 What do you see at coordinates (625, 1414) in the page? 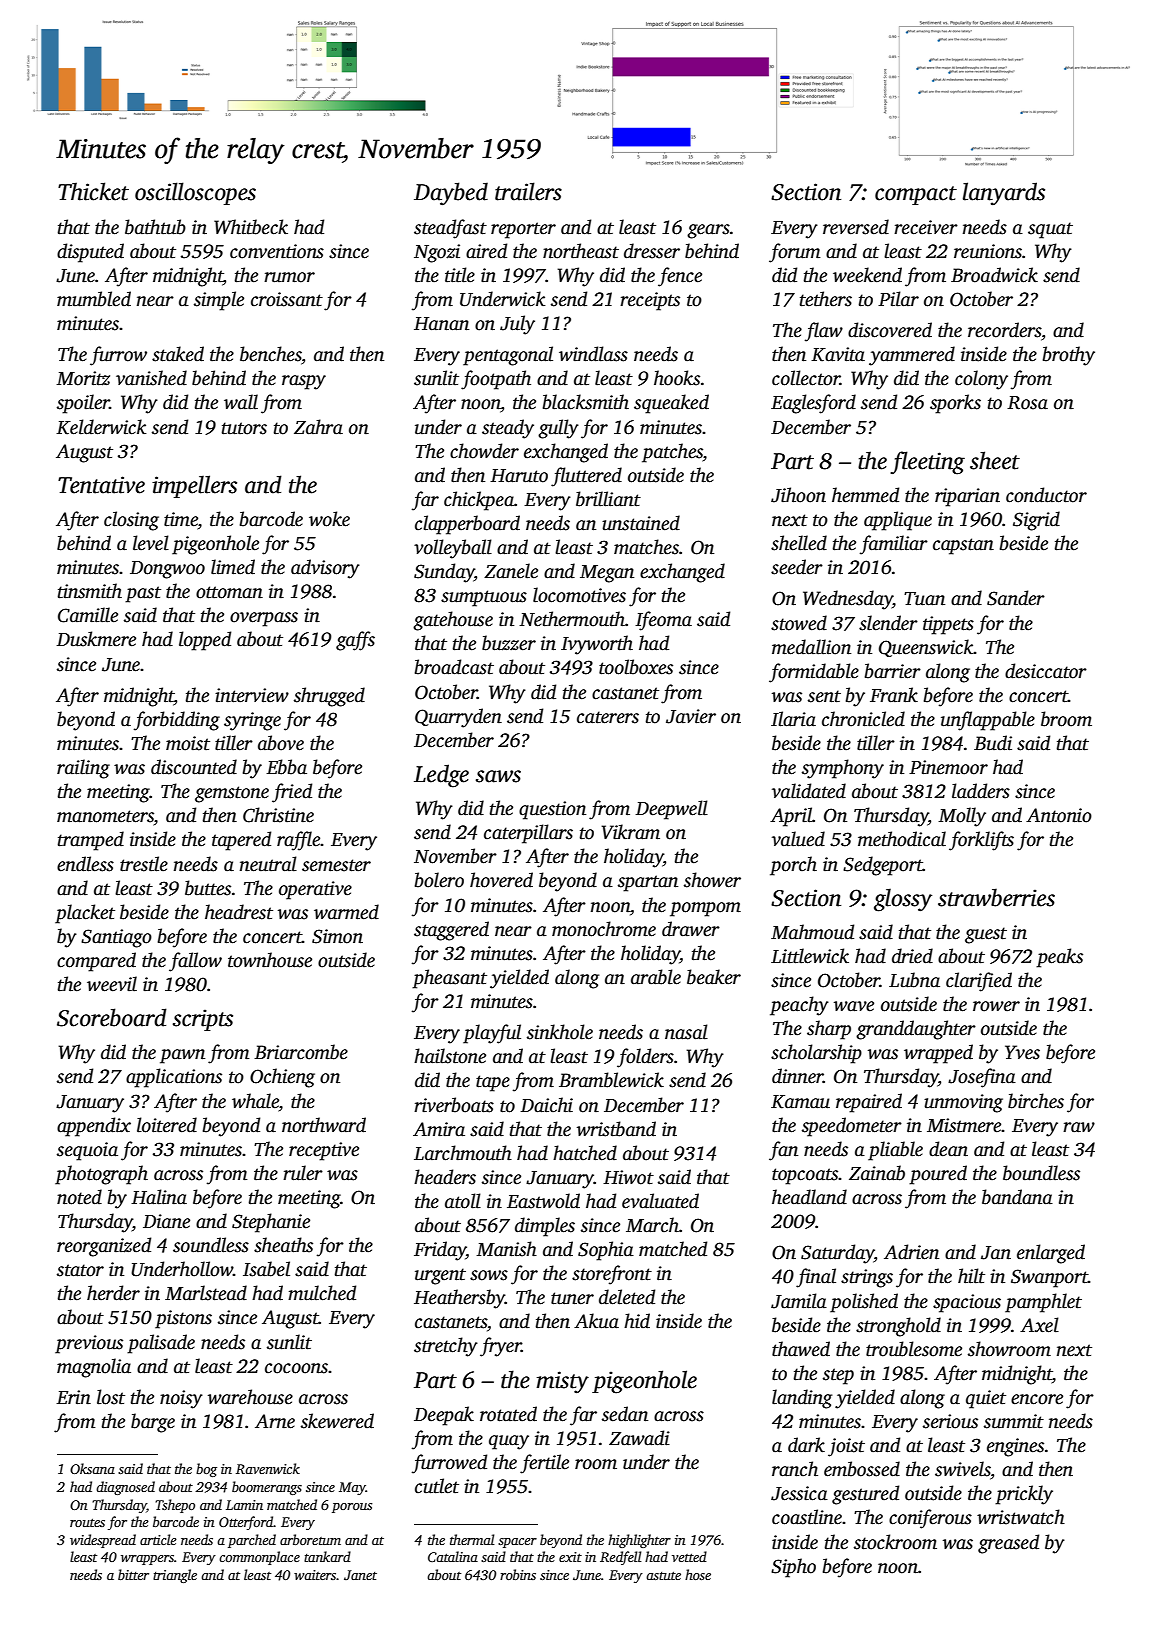
I see `sedan` at bounding box center [625, 1414].
